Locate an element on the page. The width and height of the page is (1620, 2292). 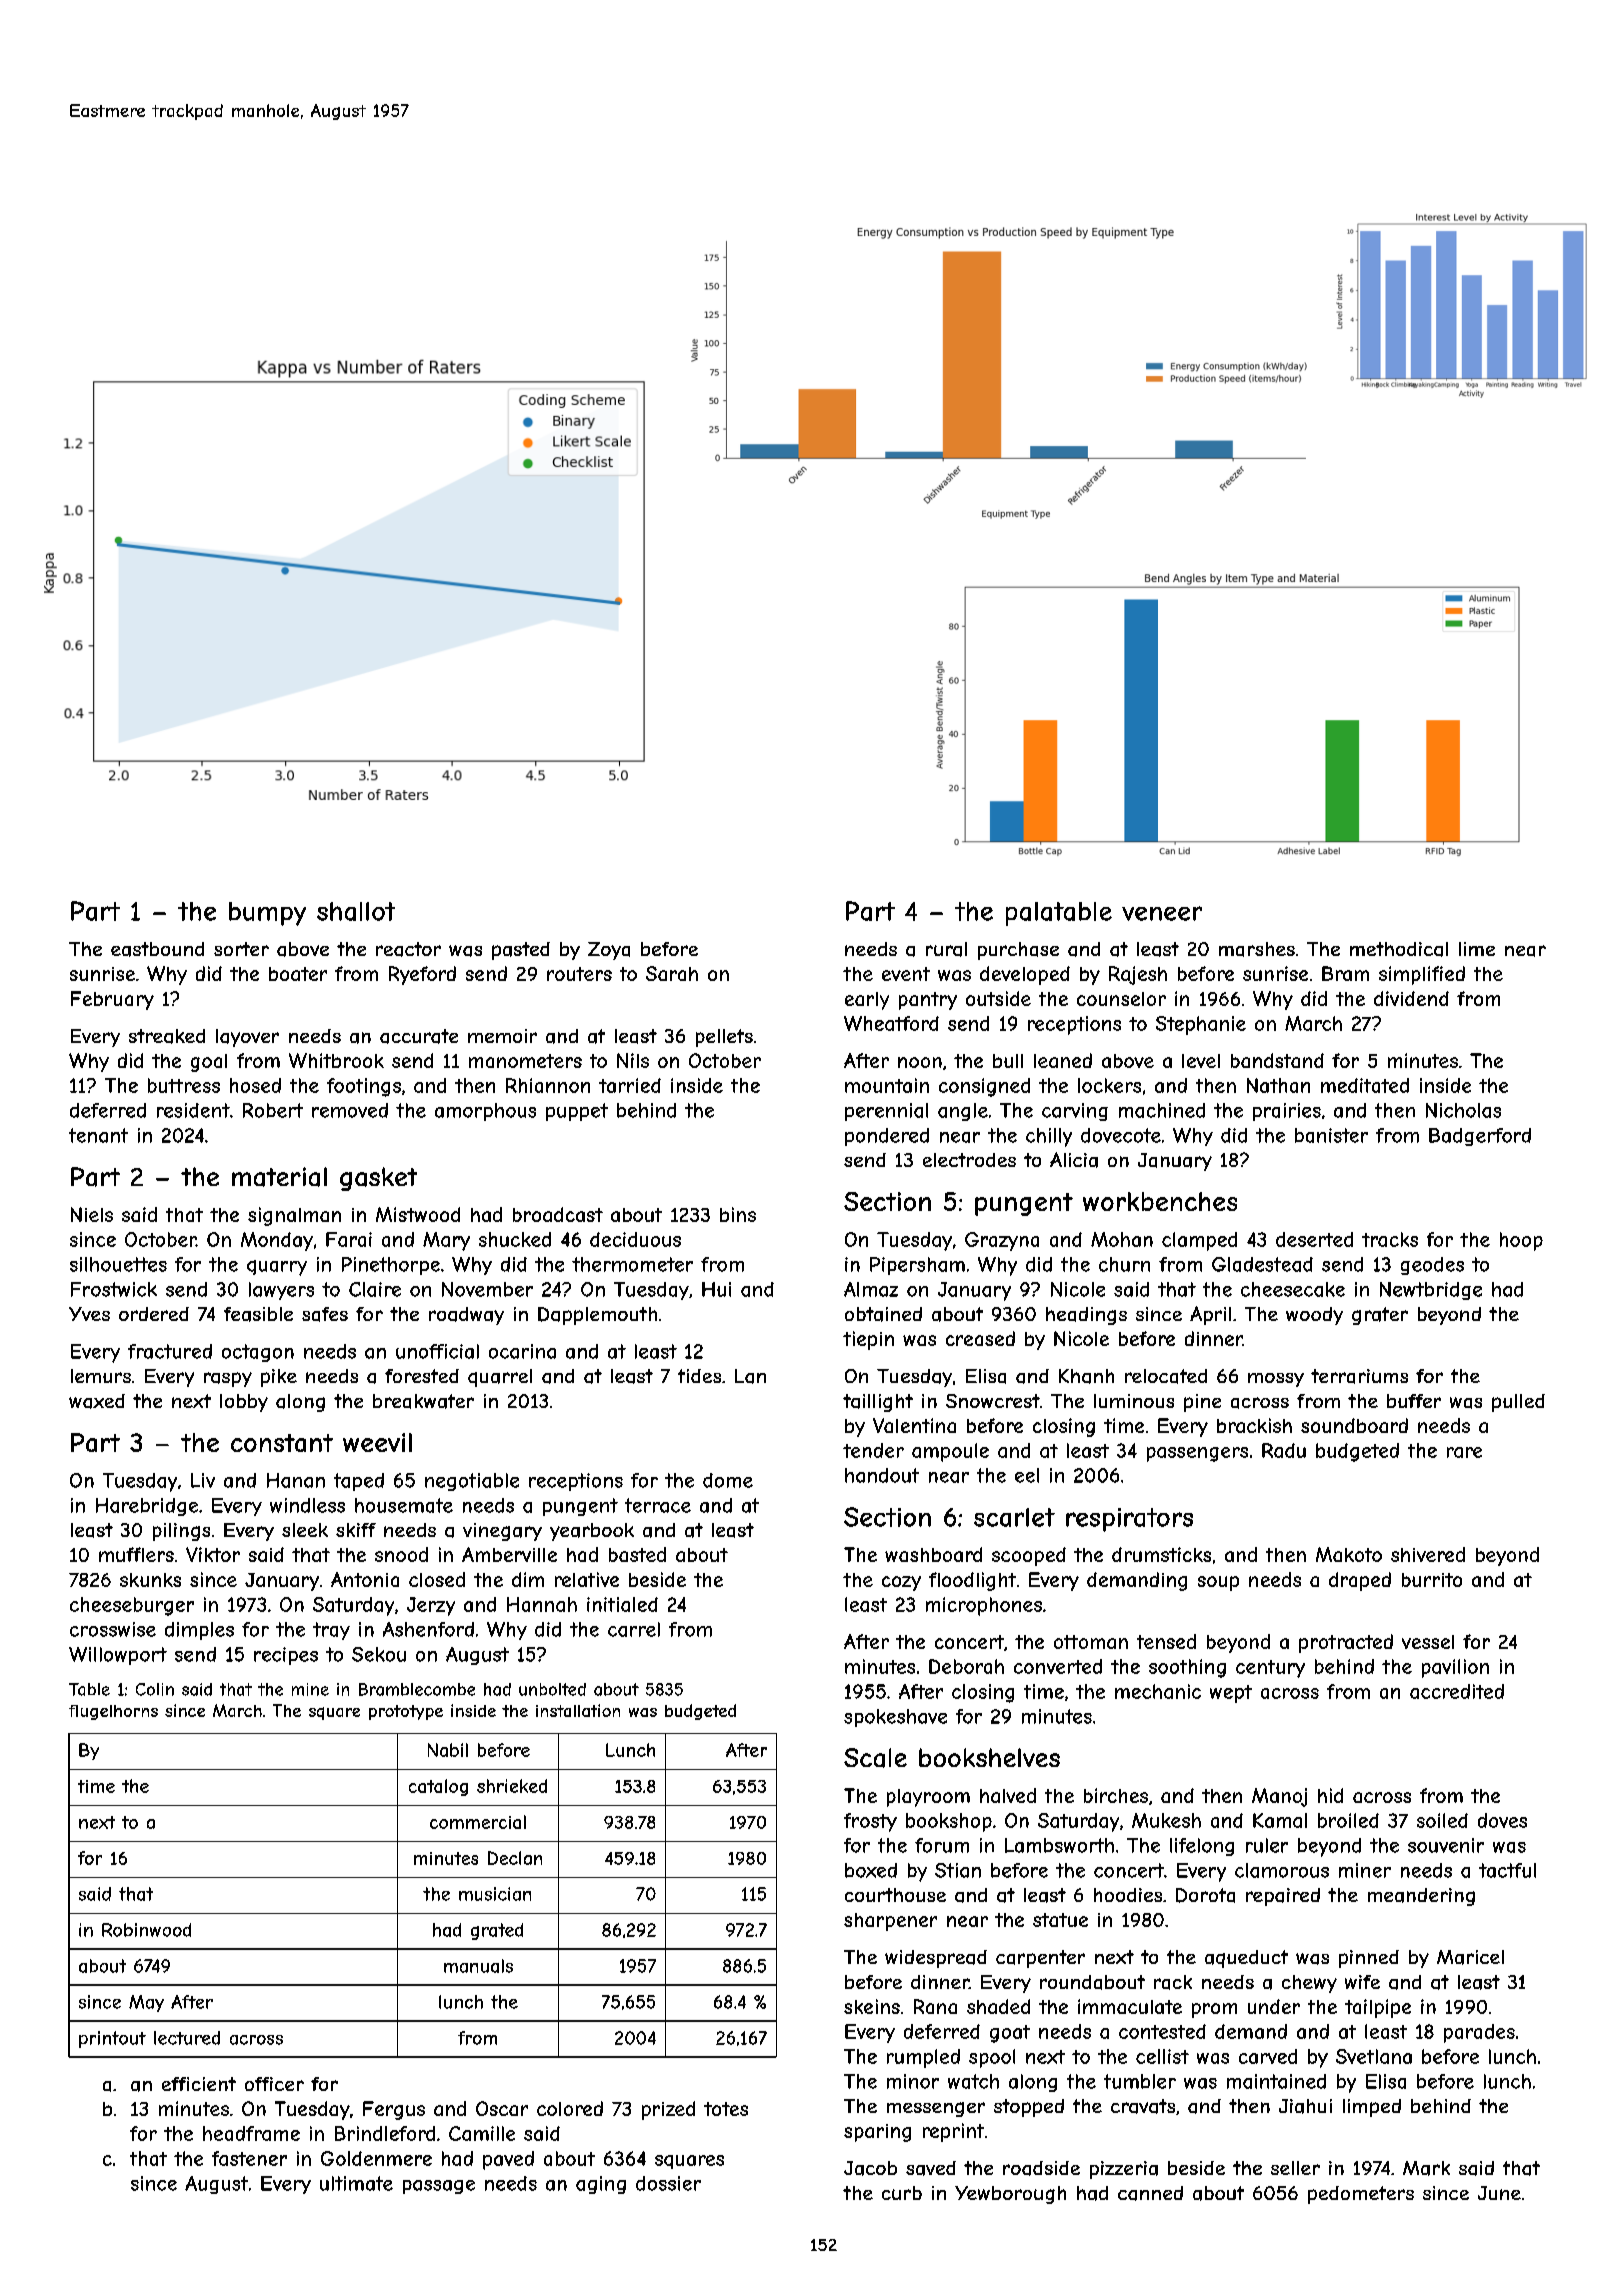
washboard is located at coordinates (933, 1554).
